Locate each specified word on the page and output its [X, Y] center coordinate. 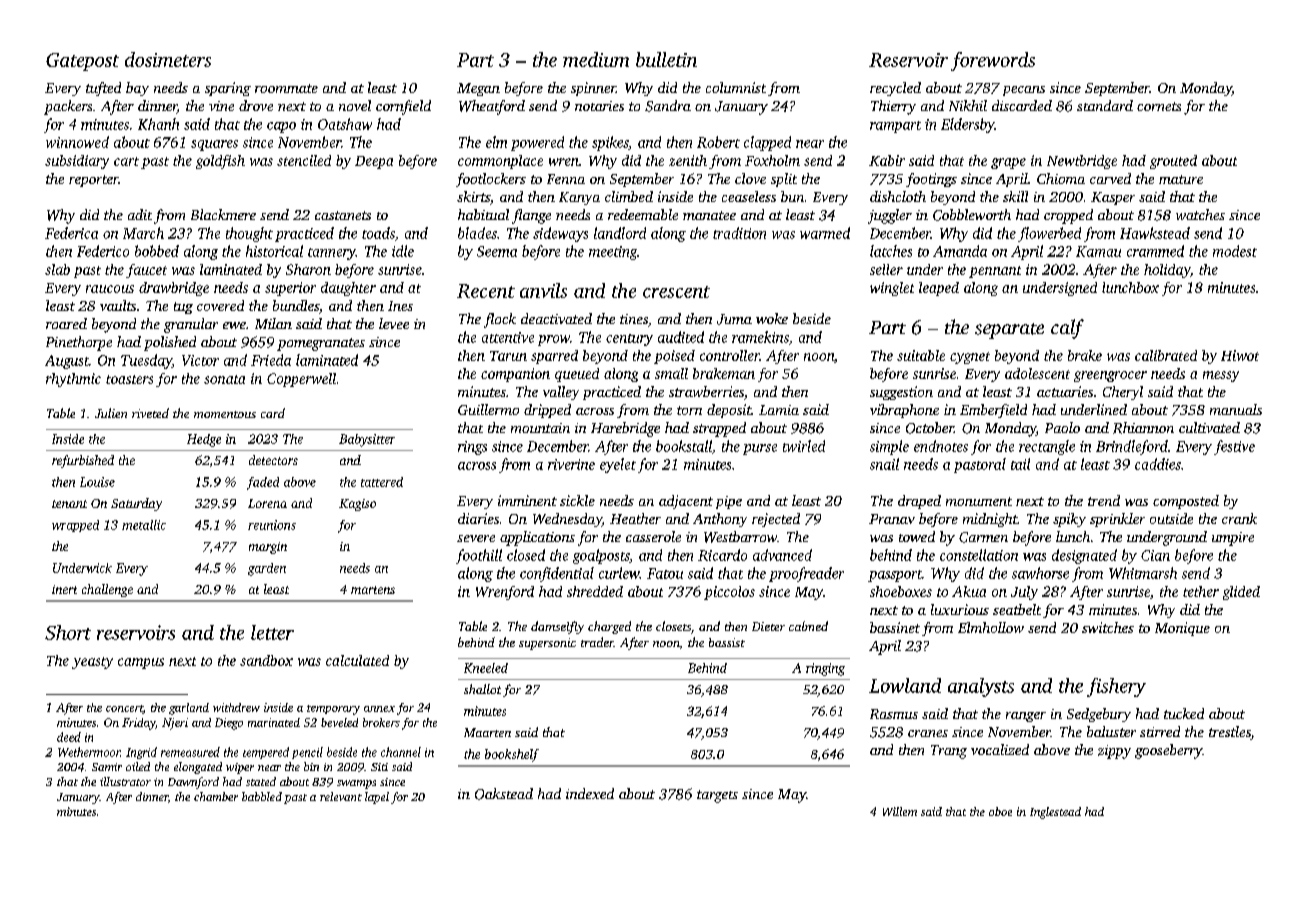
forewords [993, 61]
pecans [1024, 91]
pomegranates [321, 344]
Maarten [487, 732]
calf [1067, 329]
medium [596, 59]
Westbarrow [740, 537]
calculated [357, 660]
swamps [356, 784]
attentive [508, 337]
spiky [1069, 520]
